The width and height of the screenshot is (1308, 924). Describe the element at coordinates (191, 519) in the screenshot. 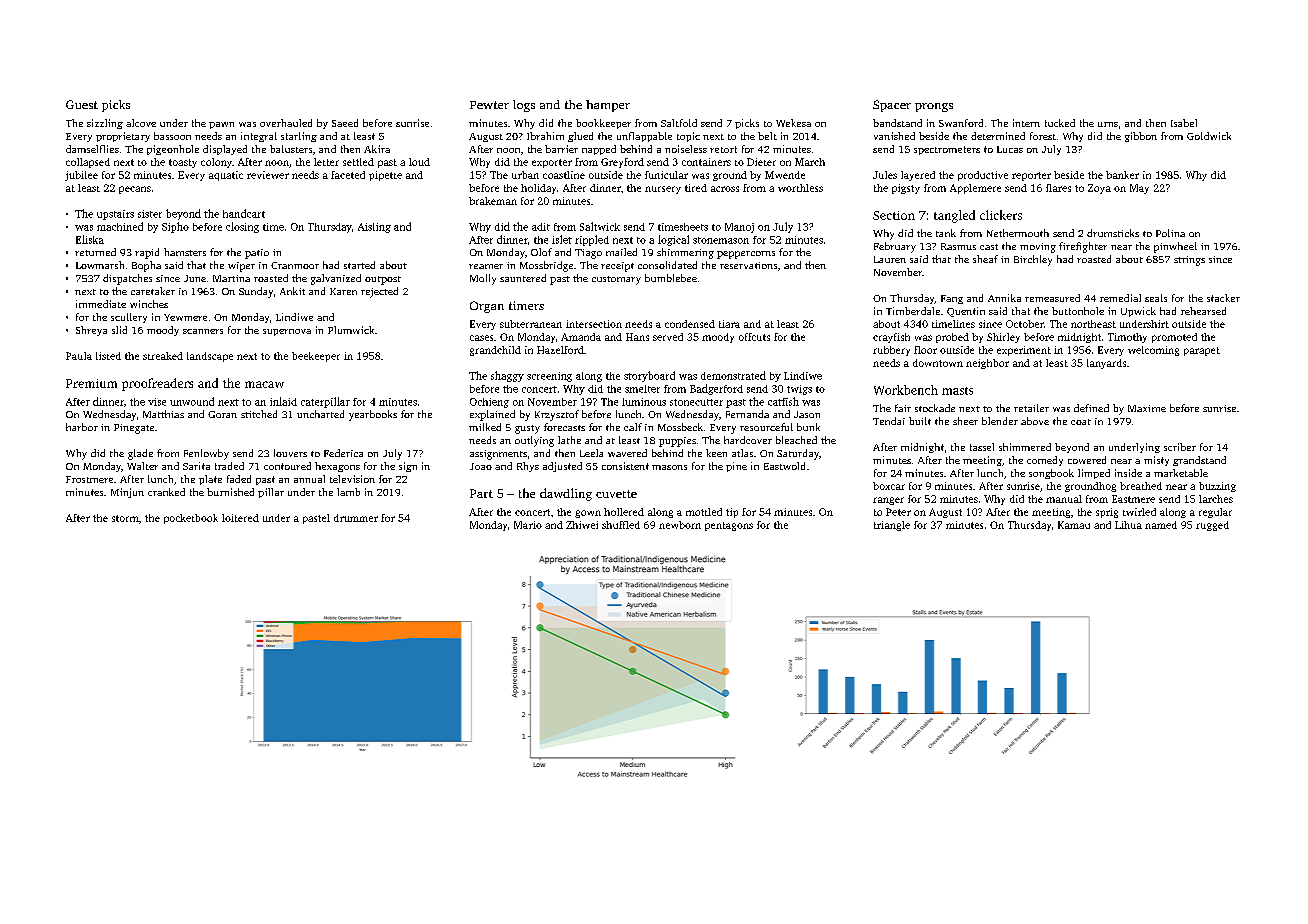

I see `pocketbook` at that location.
